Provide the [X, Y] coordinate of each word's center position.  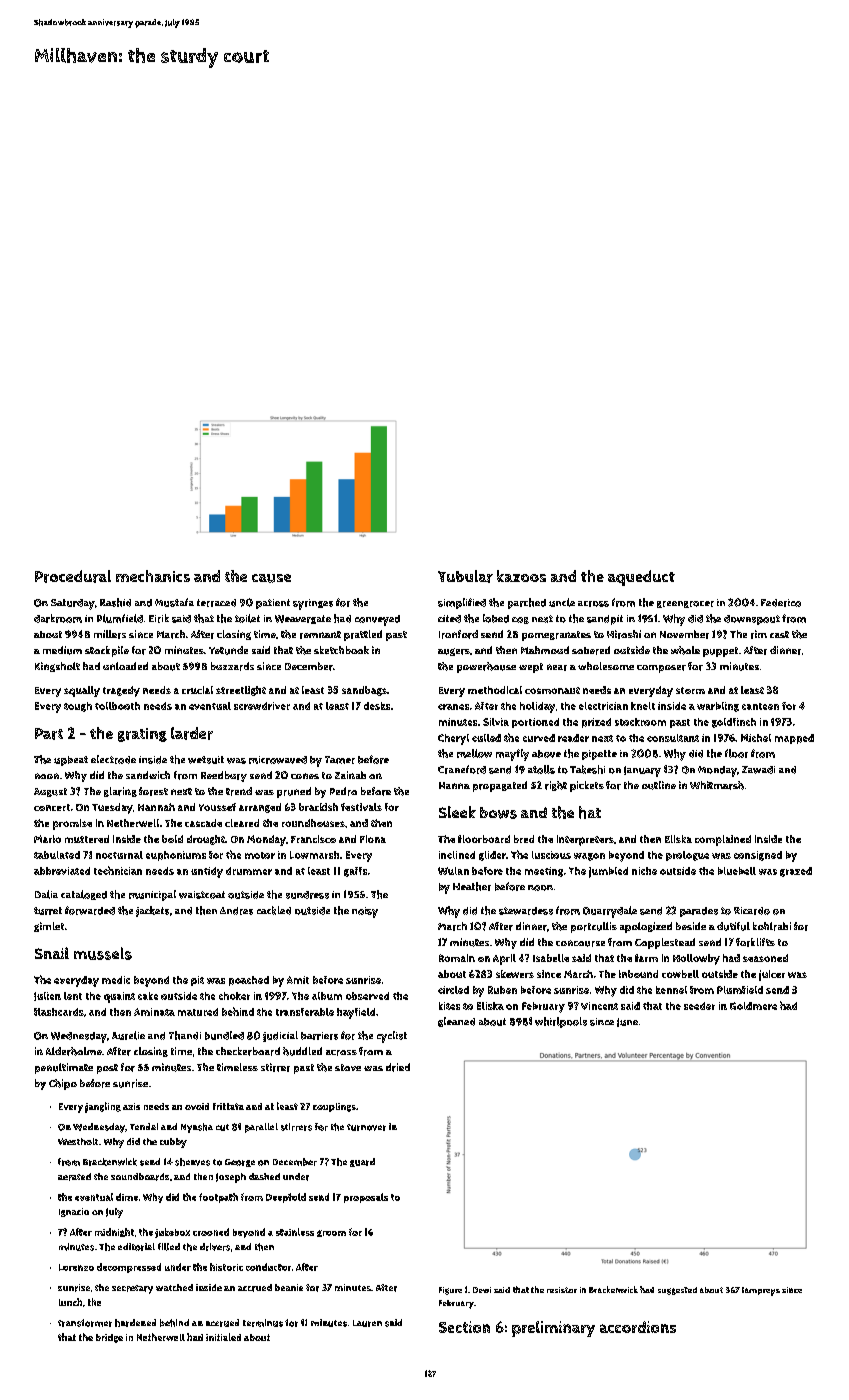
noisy [365, 912]
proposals [366, 1198]
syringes [313, 604]
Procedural [73, 576]
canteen [760, 706]
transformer [85, 1323]
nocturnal [119, 855]
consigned [758, 856]
